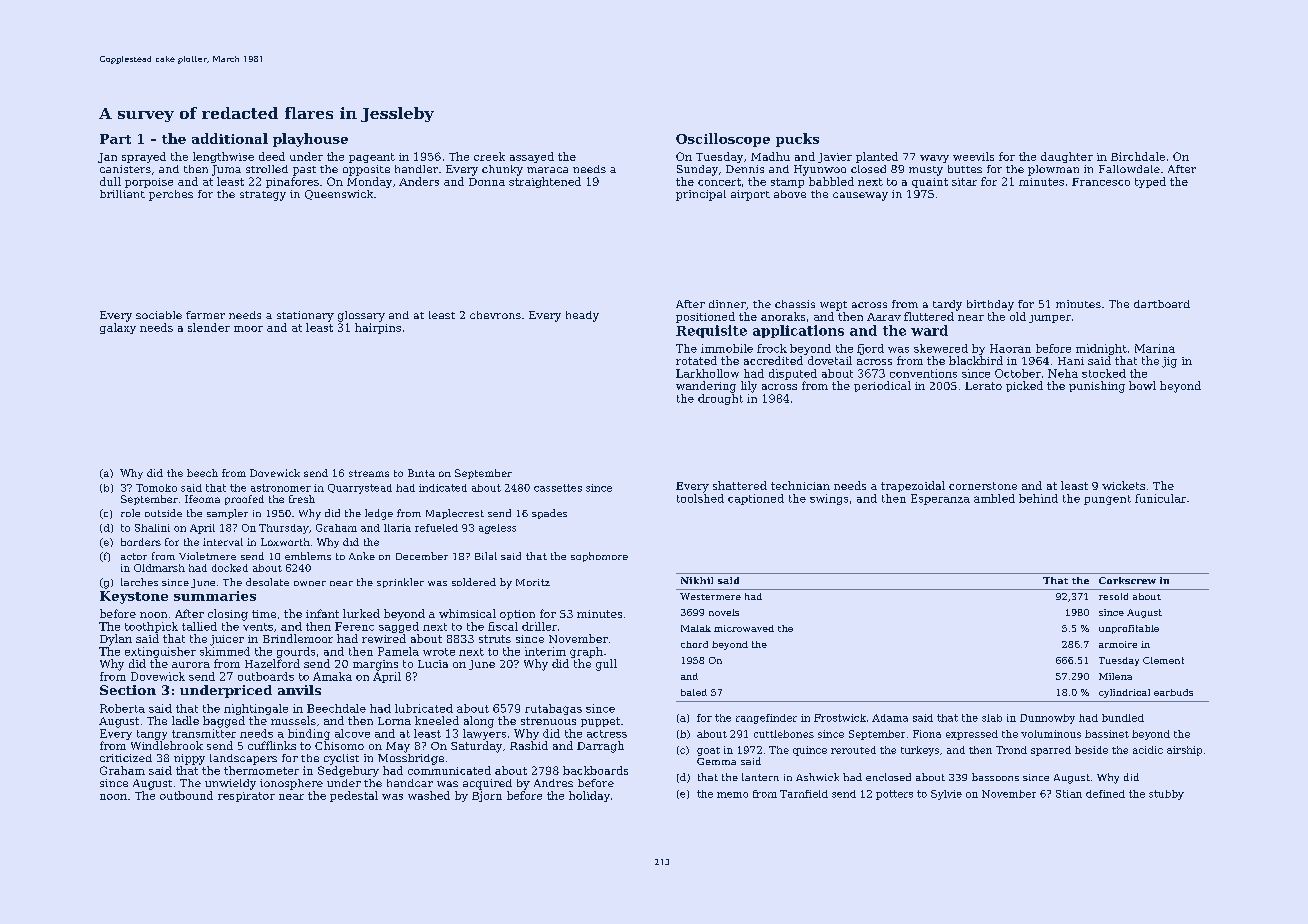 Image resolution: width=1308 pixels, height=924 pixels. What do you see at coordinates (449, 770) in the document?
I see `communicated` at bounding box center [449, 770].
